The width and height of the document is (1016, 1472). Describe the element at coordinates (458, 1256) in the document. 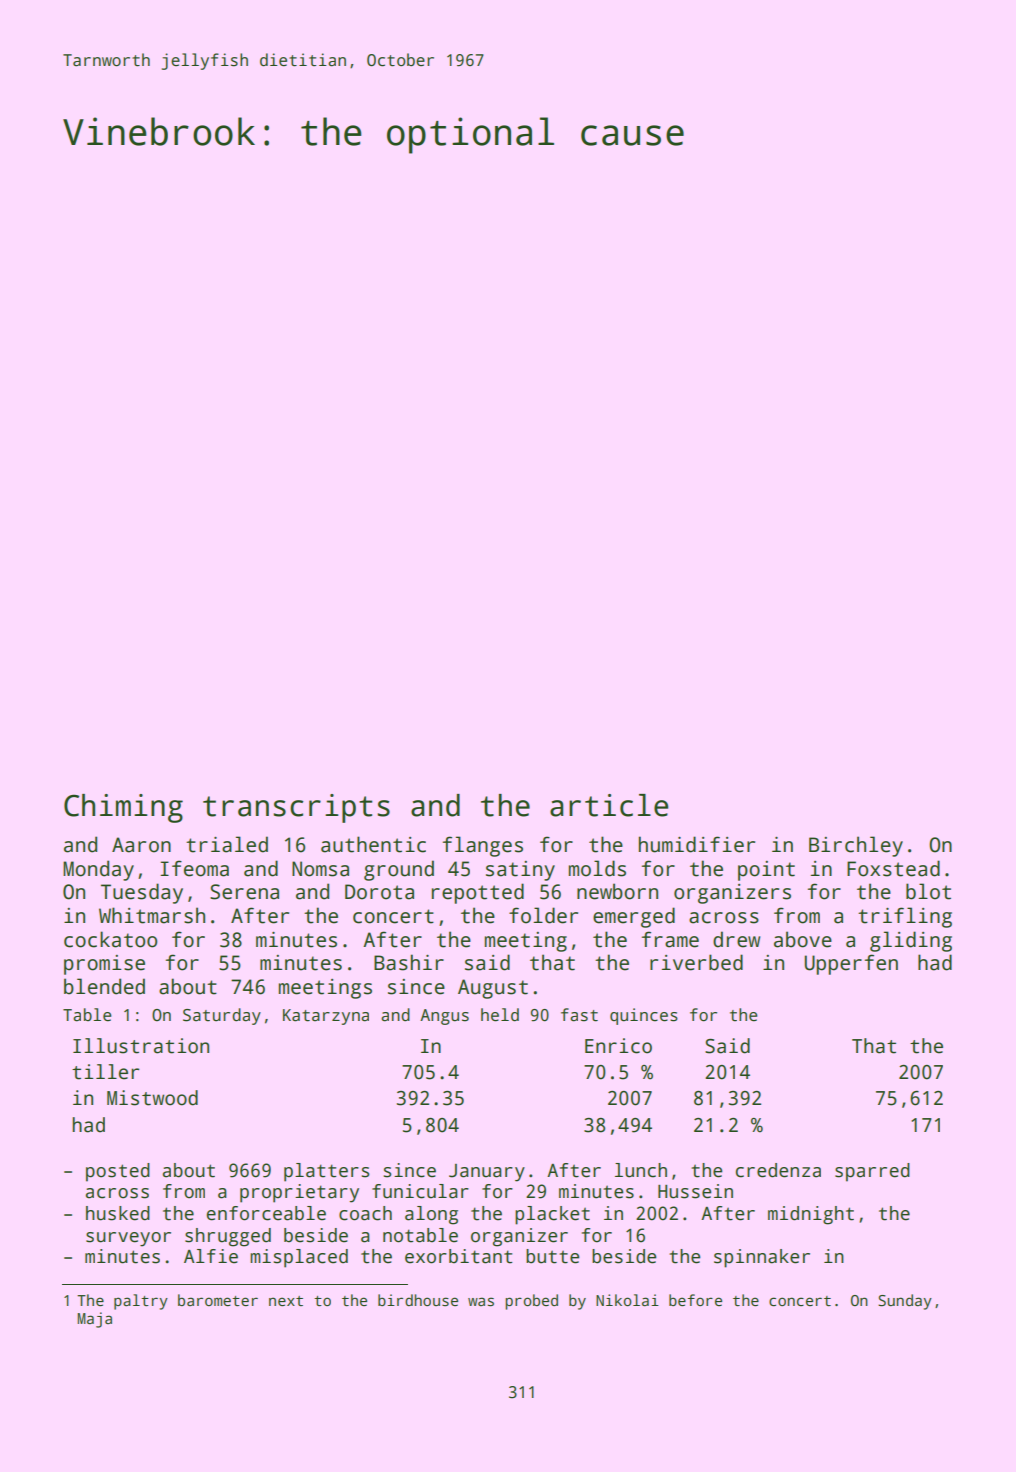

I see `exorbitant` at that location.
